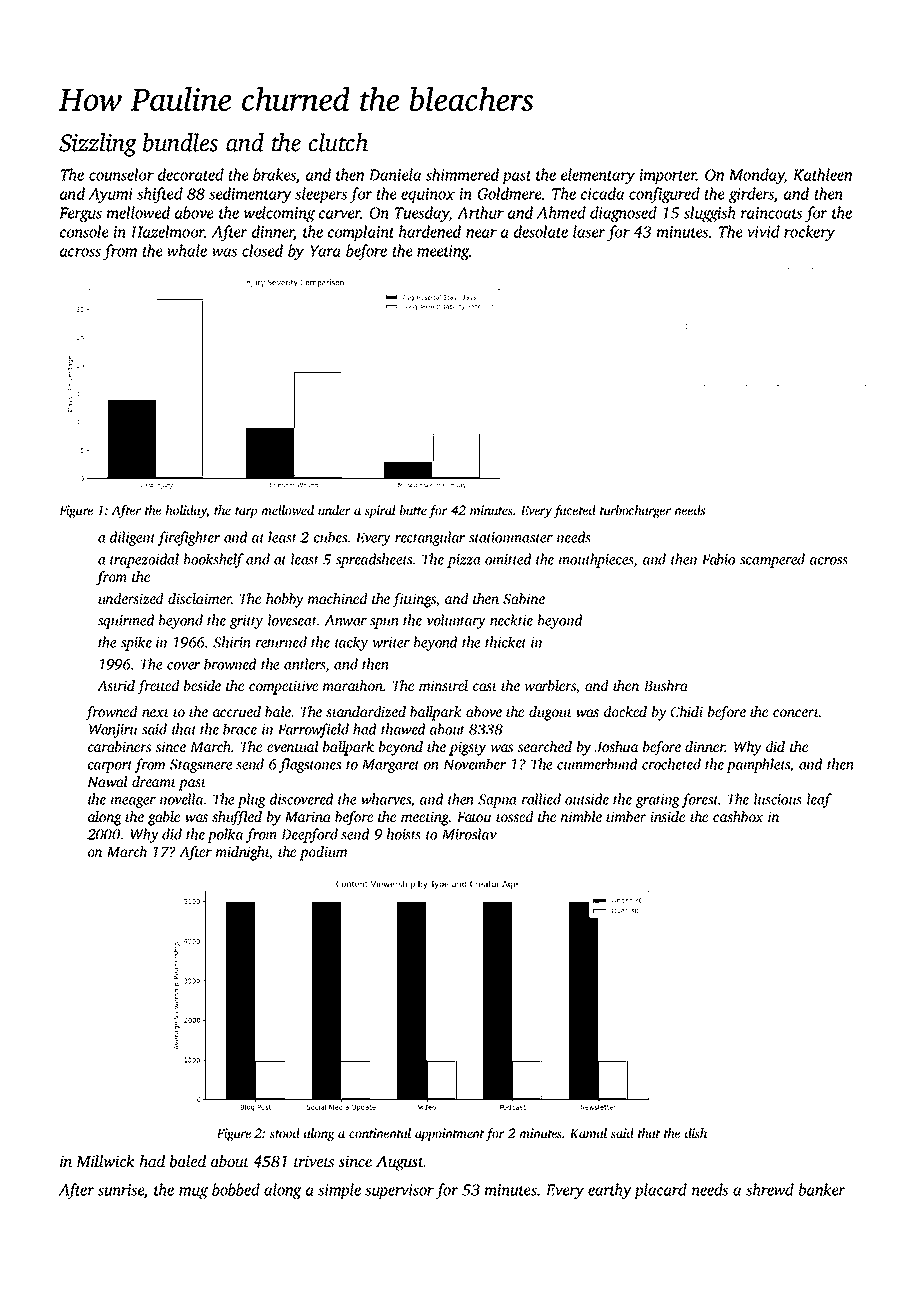  I want to click on holiday, so click(186, 511).
